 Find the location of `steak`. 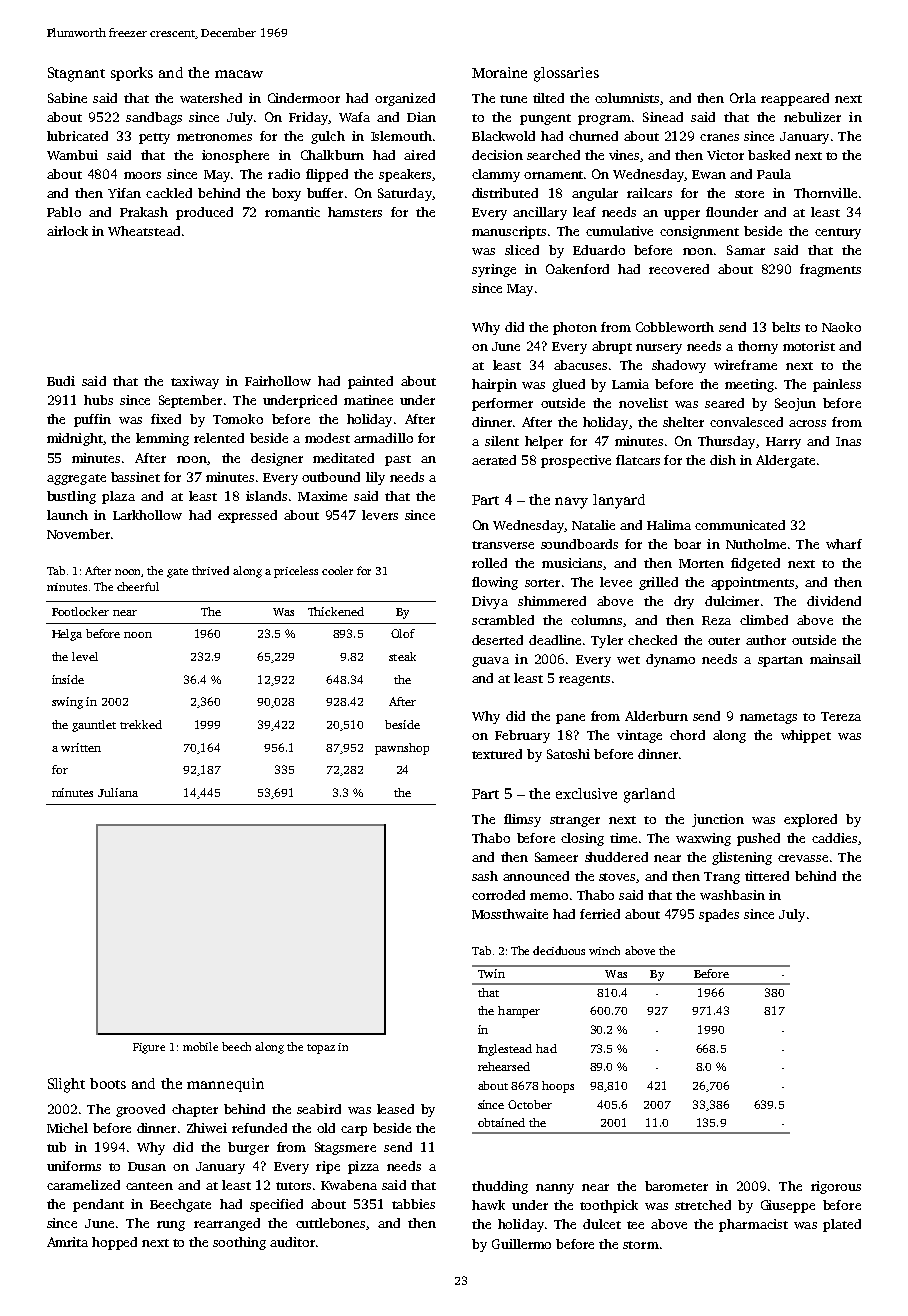

steak is located at coordinates (402, 656).
